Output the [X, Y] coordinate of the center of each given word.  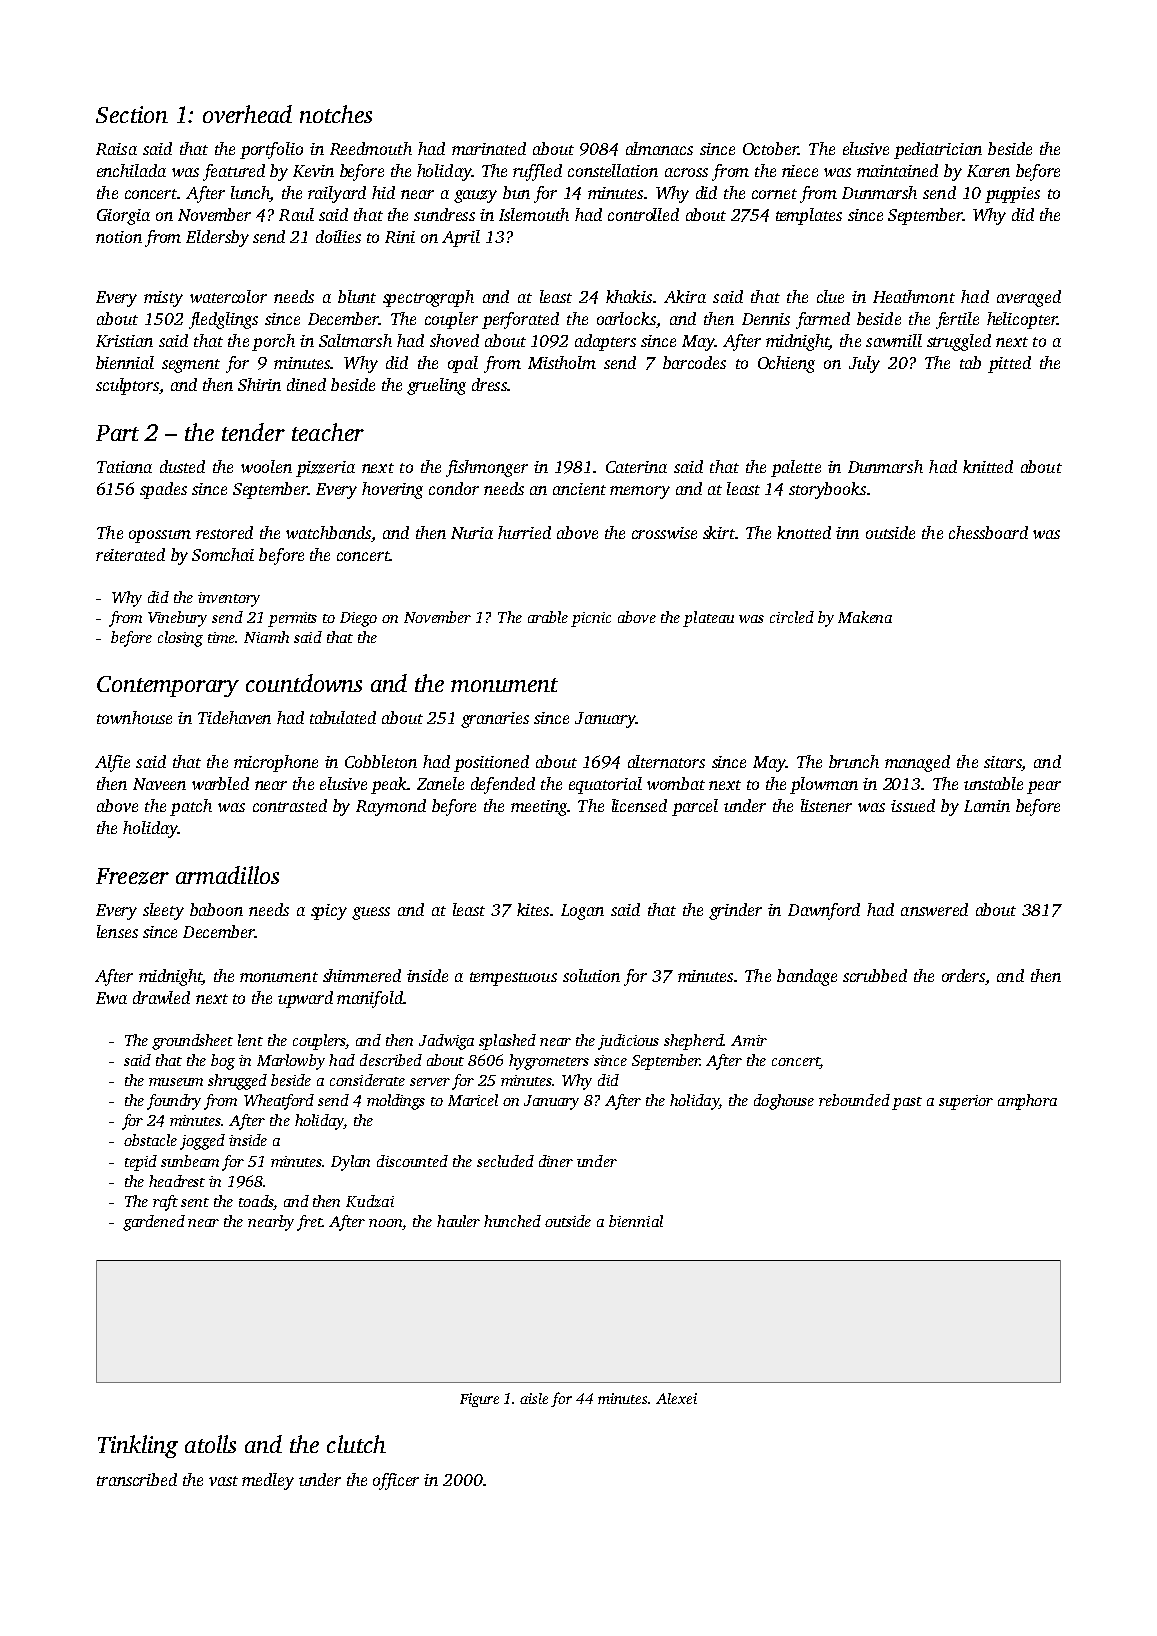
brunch [854, 761]
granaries [495, 720]
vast [223, 1481]
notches [336, 114]
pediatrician [938, 150]
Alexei [676, 1398]
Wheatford [279, 1102]
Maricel [473, 1100]
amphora [1027, 1102]
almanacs [659, 148]
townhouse [134, 717]
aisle [534, 1398]
